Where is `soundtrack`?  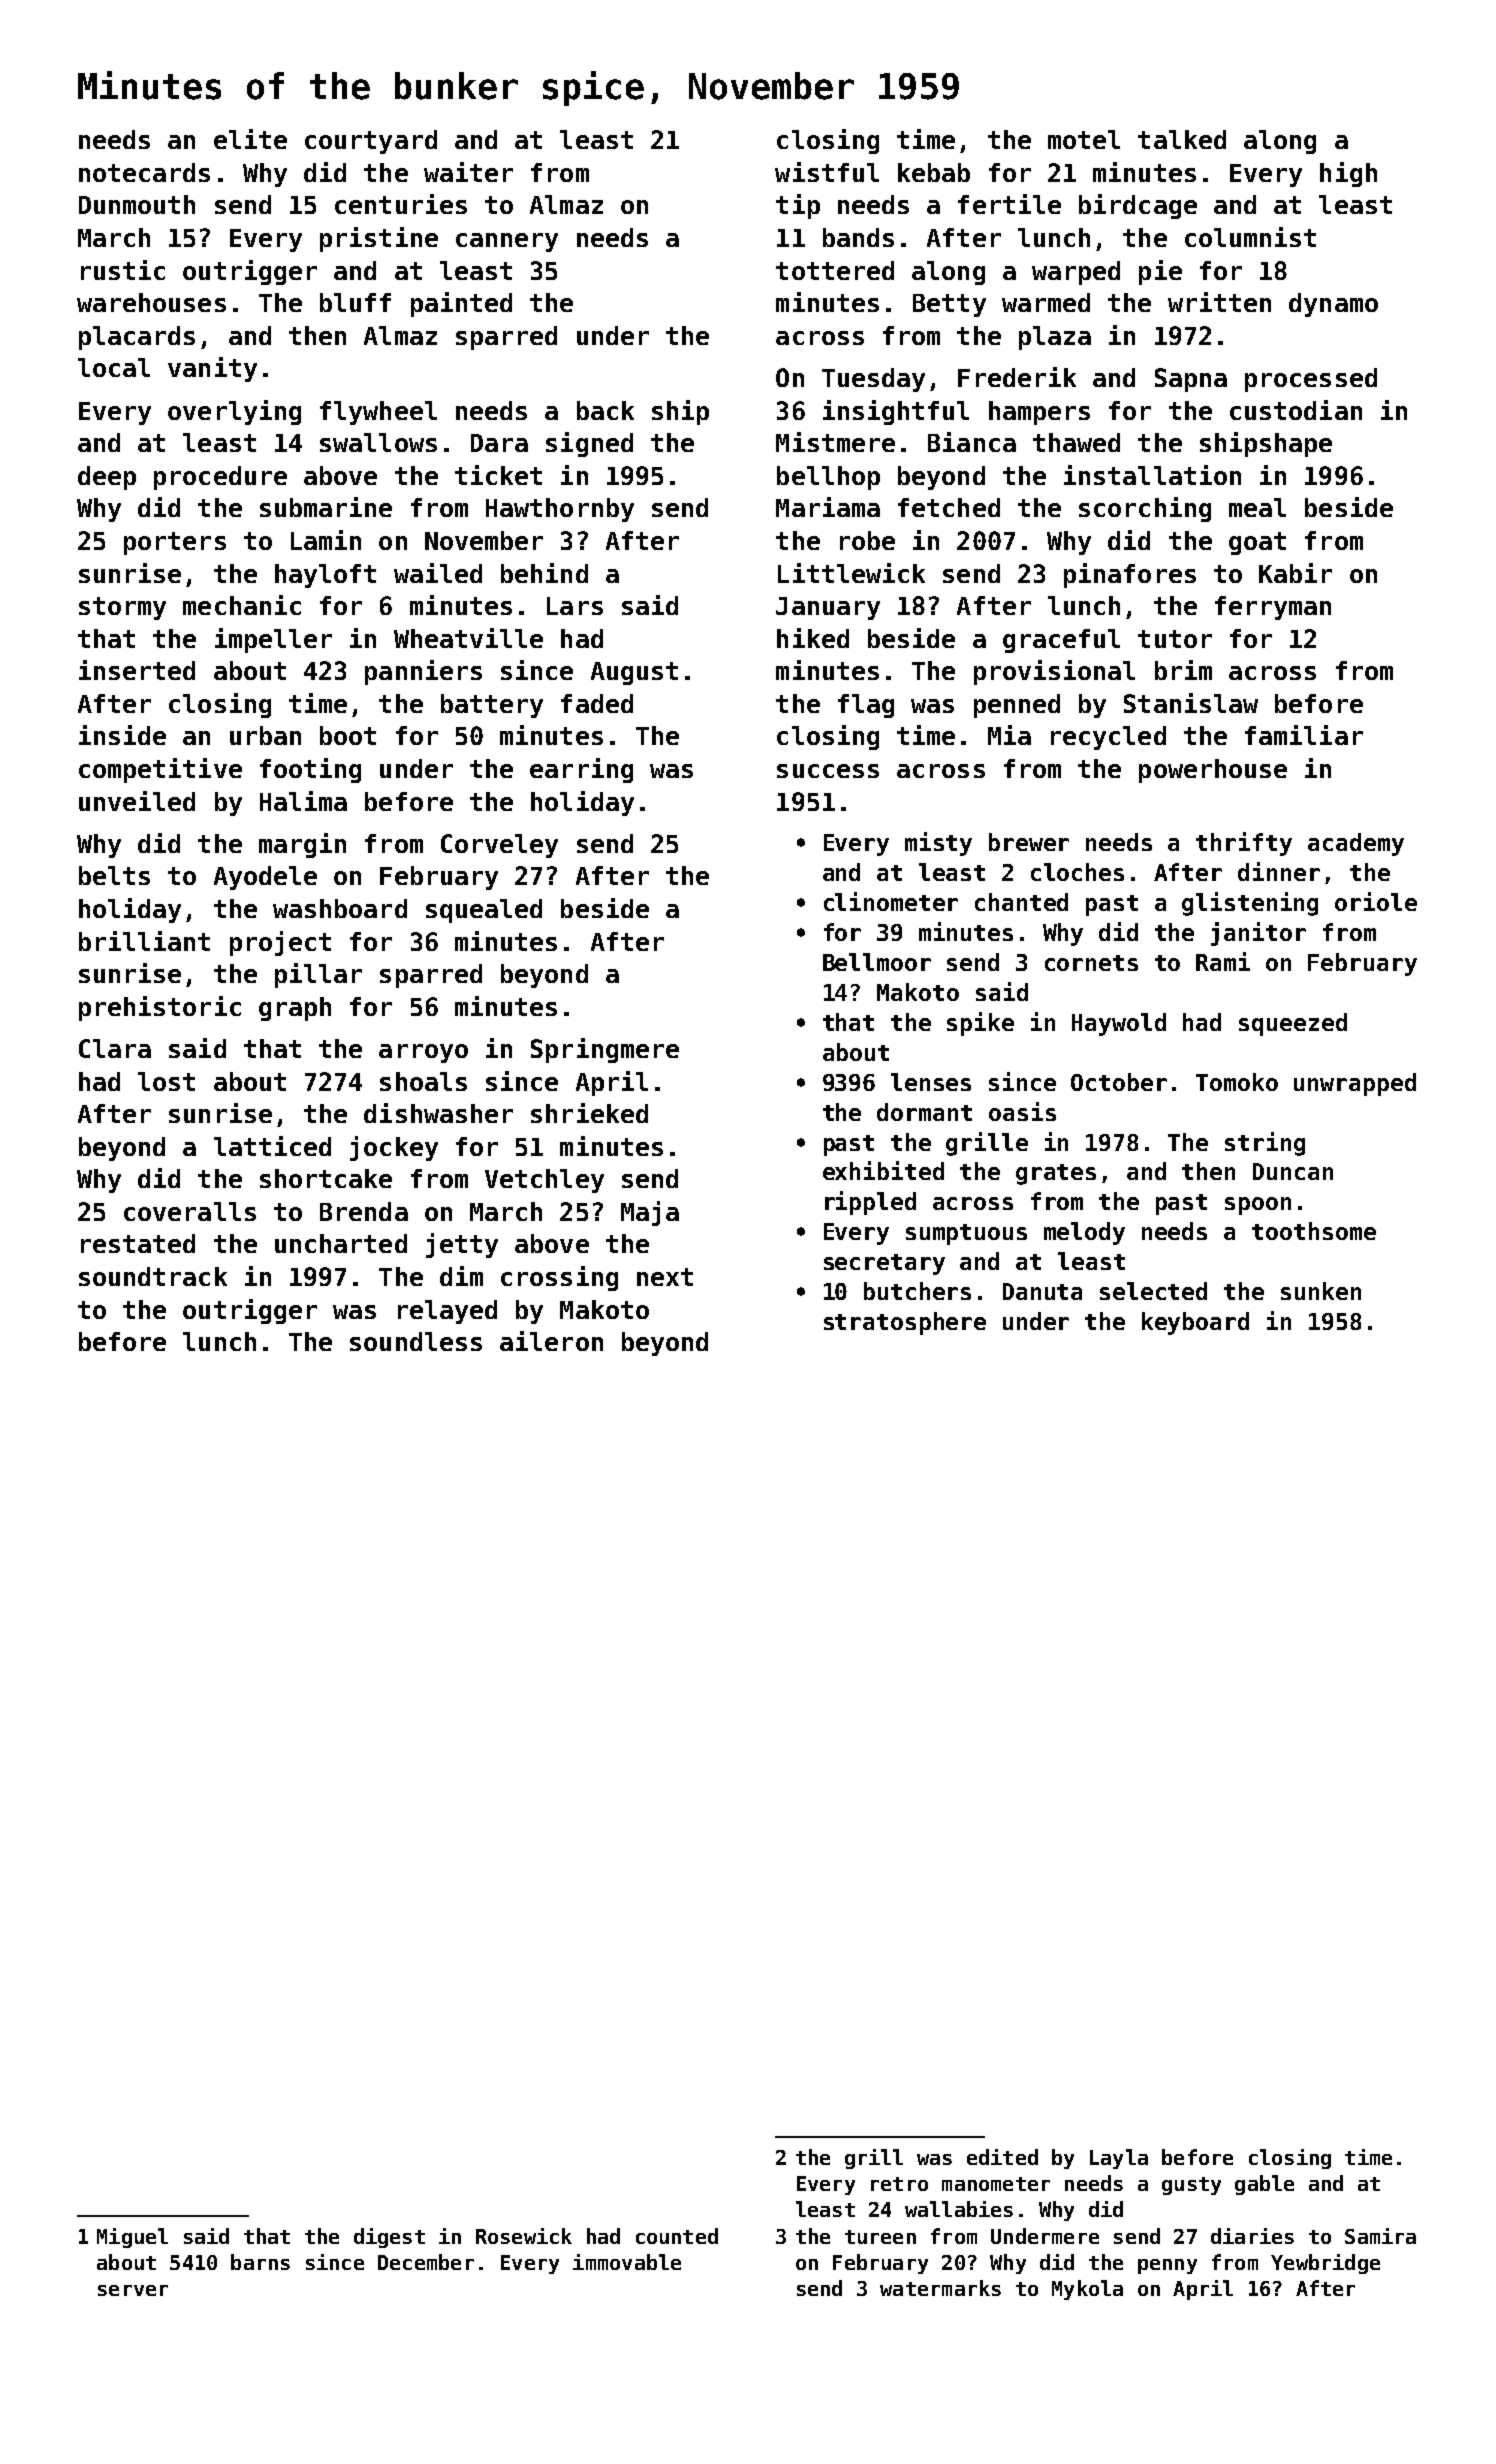
soundtrack is located at coordinates (153, 1276).
